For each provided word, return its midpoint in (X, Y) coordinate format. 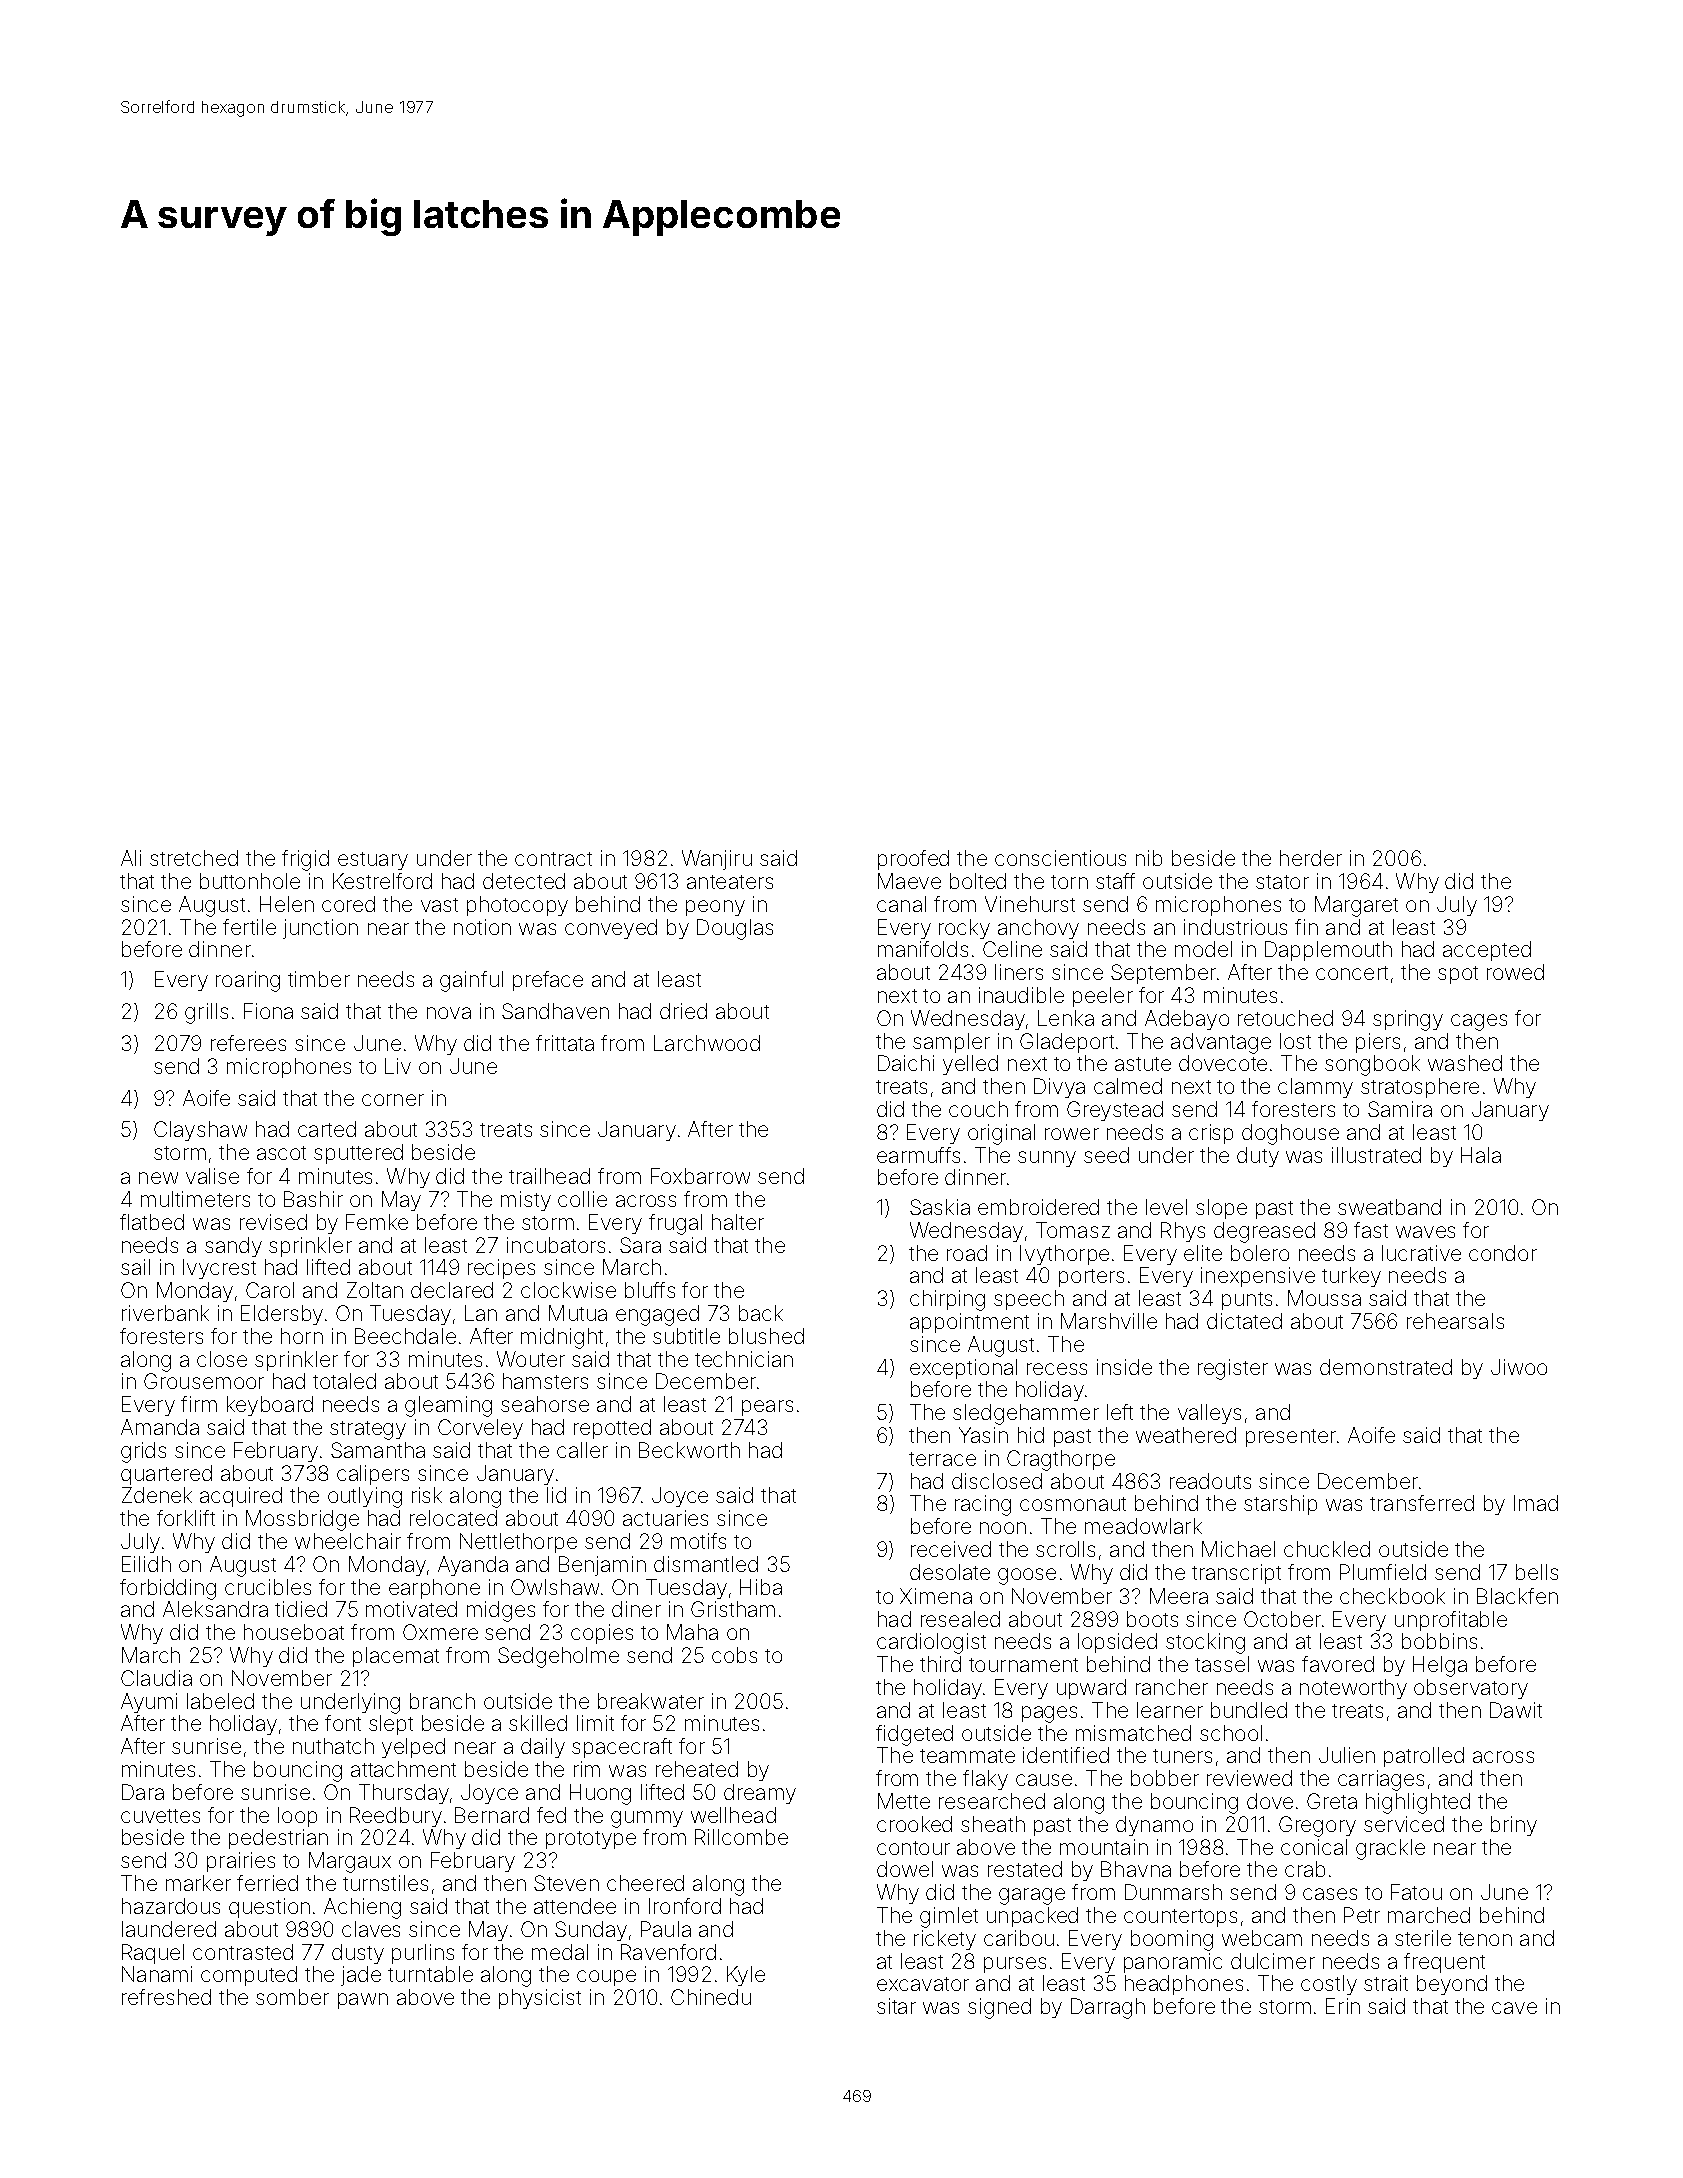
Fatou (1416, 1892)
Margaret (1356, 906)
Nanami (157, 1974)
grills (206, 1013)
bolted (978, 881)
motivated (411, 1609)
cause (1044, 1780)
